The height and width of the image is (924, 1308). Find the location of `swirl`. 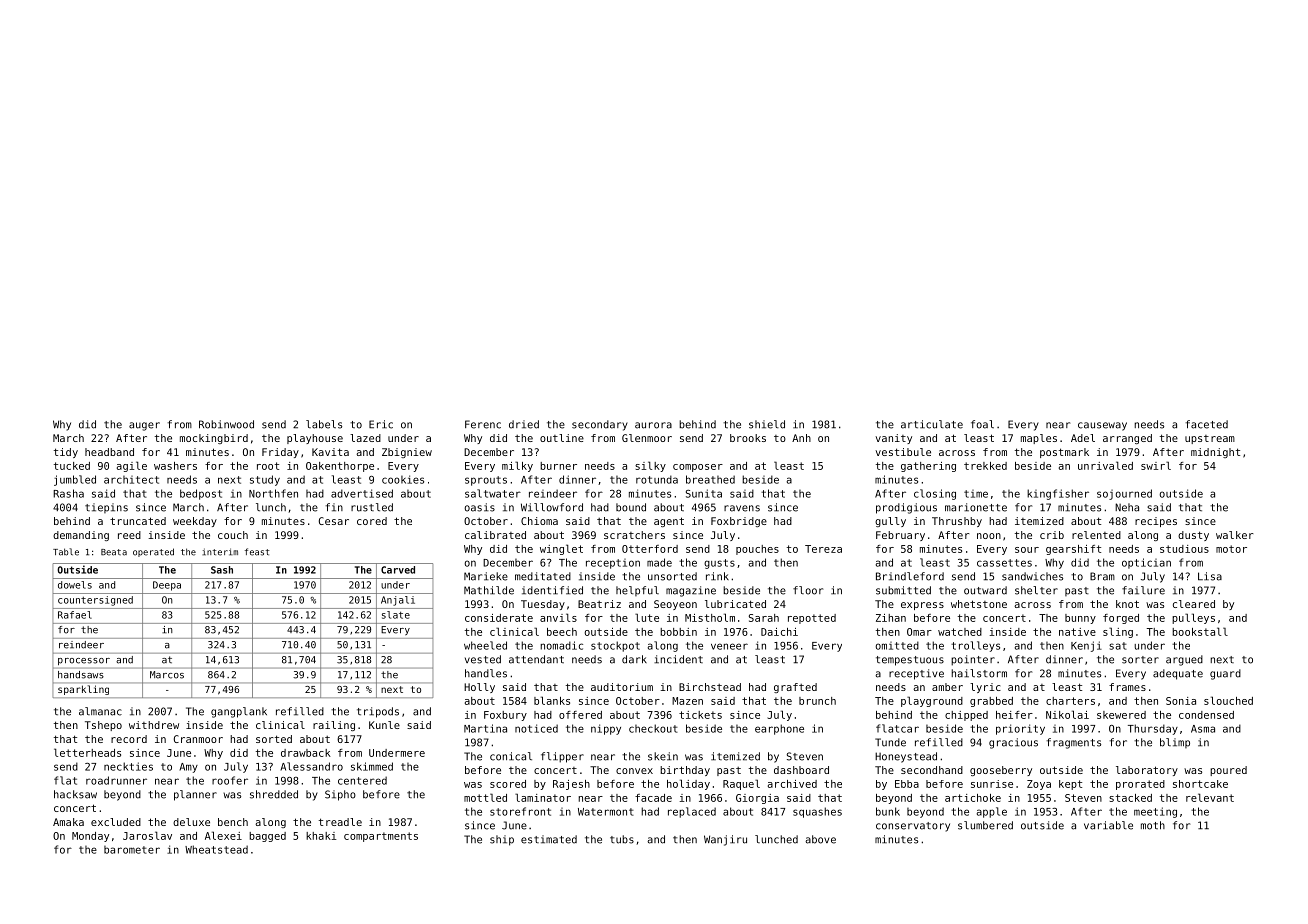

swirl is located at coordinates (1156, 465).
